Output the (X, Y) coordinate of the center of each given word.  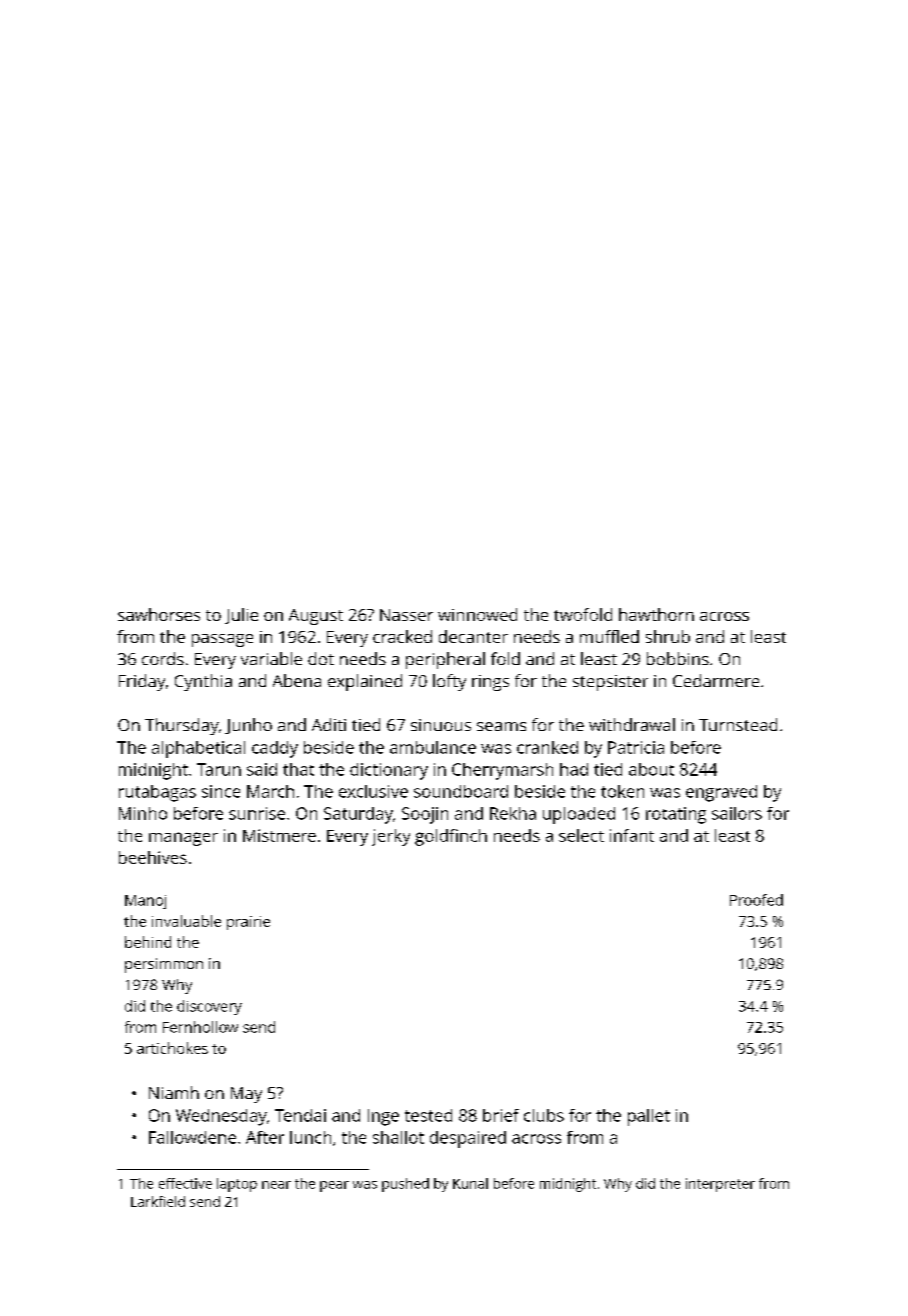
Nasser (406, 615)
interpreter (720, 1185)
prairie (248, 923)
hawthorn (656, 614)
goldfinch (451, 837)
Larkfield (158, 1201)
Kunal (470, 1183)
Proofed (756, 900)
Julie (241, 616)
